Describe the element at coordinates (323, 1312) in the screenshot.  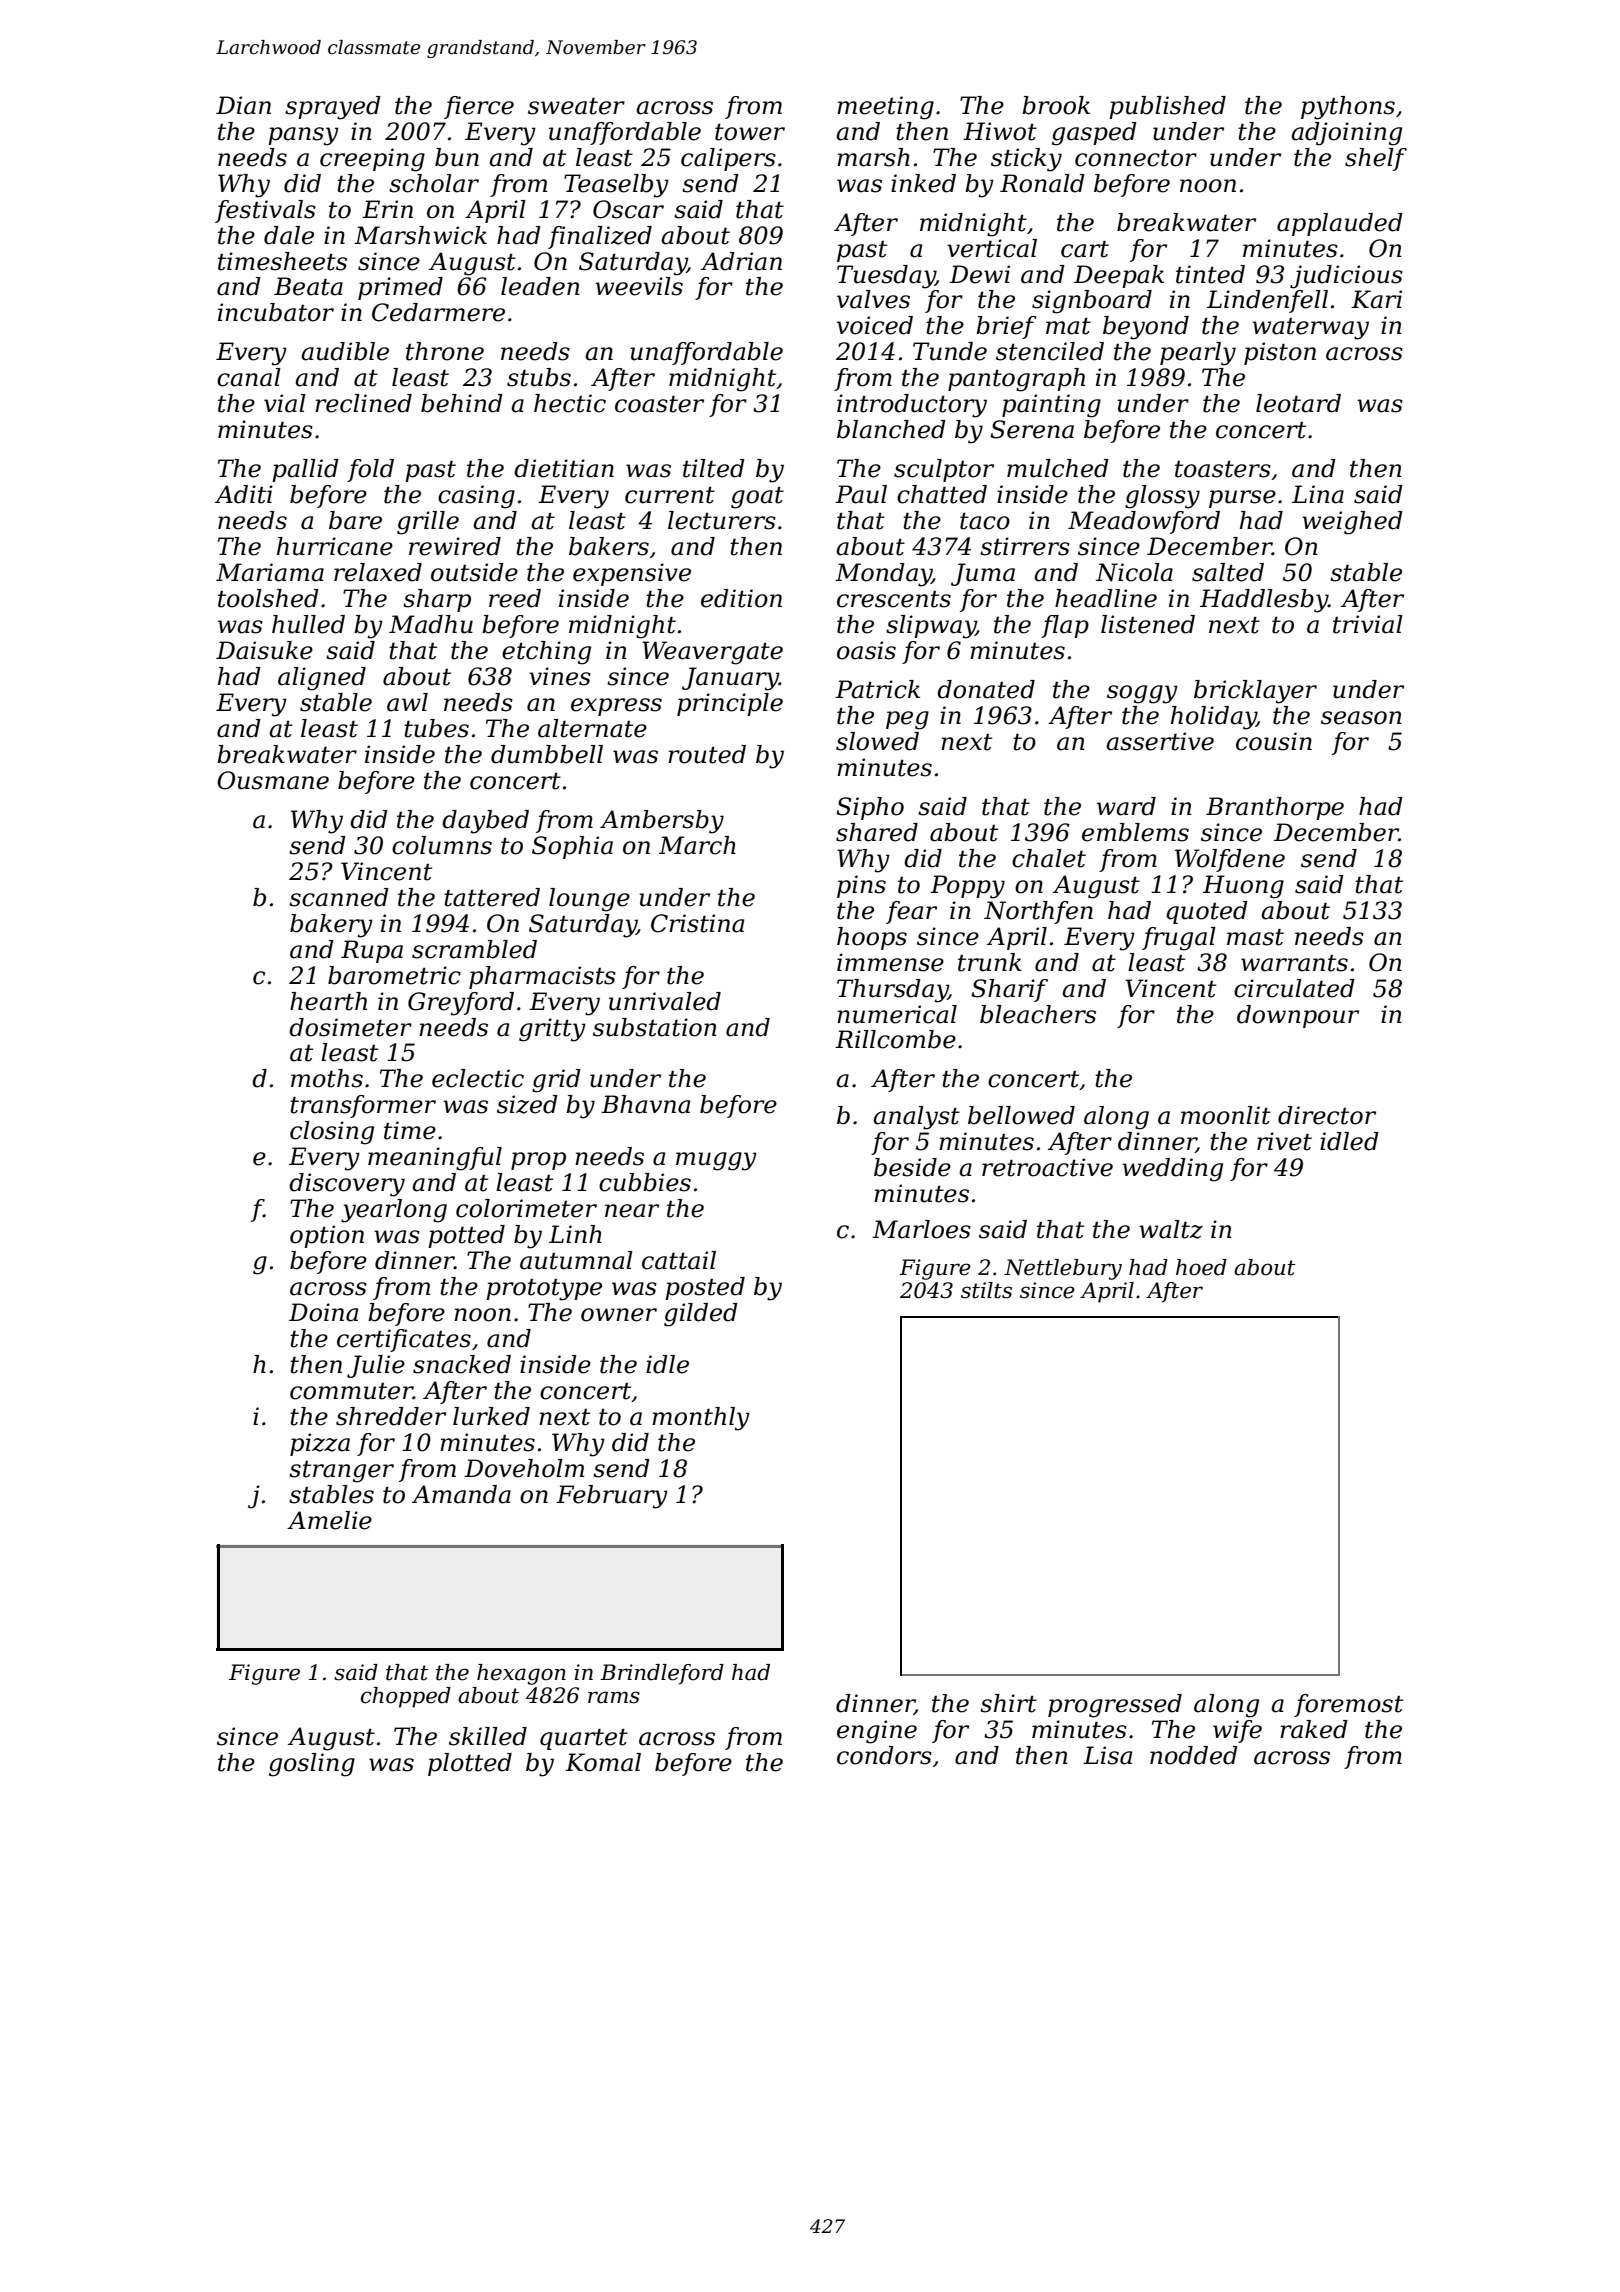
I see `Doina` at that location.
